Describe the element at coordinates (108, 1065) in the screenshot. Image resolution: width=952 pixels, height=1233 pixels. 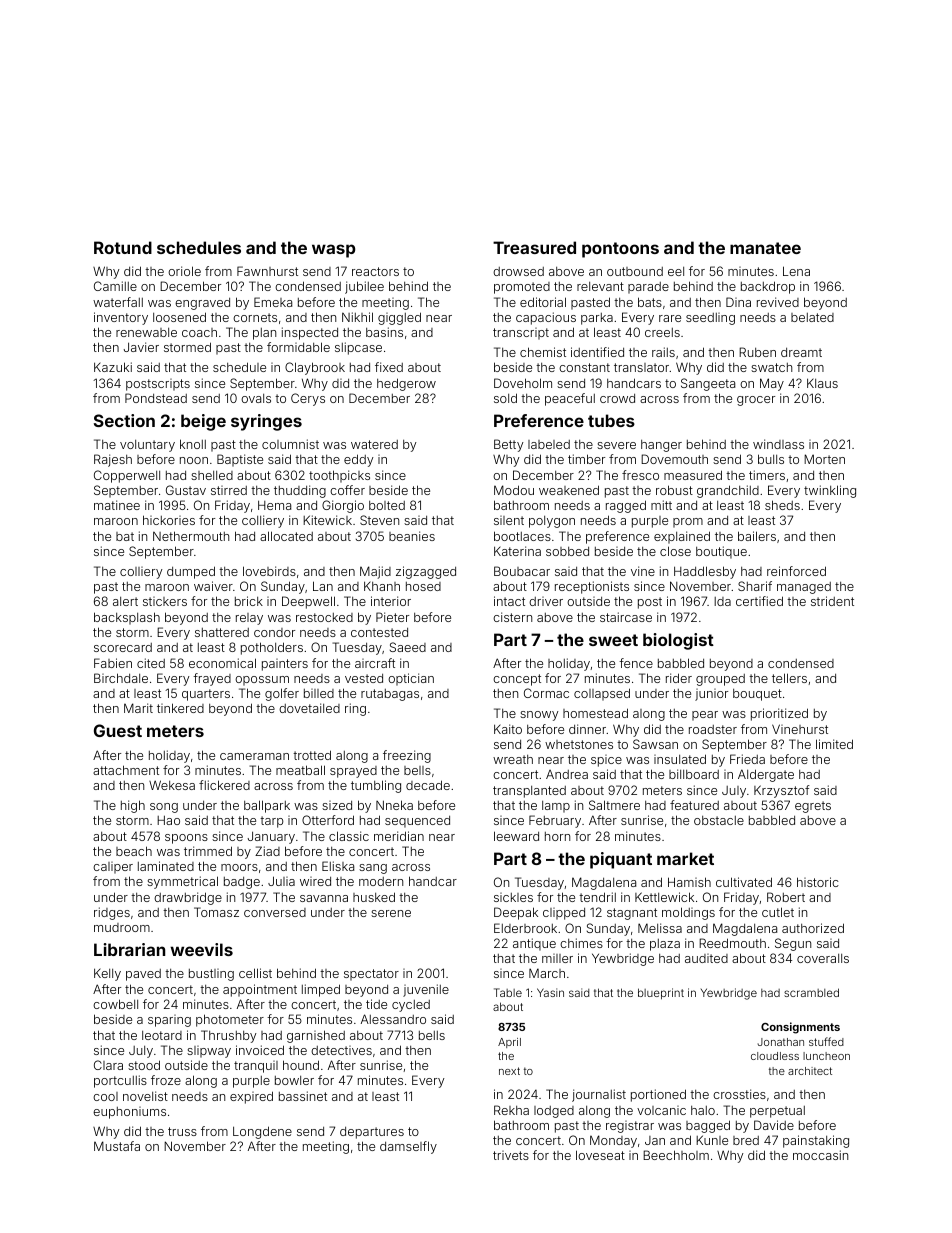
I see `Clara` at that location.
